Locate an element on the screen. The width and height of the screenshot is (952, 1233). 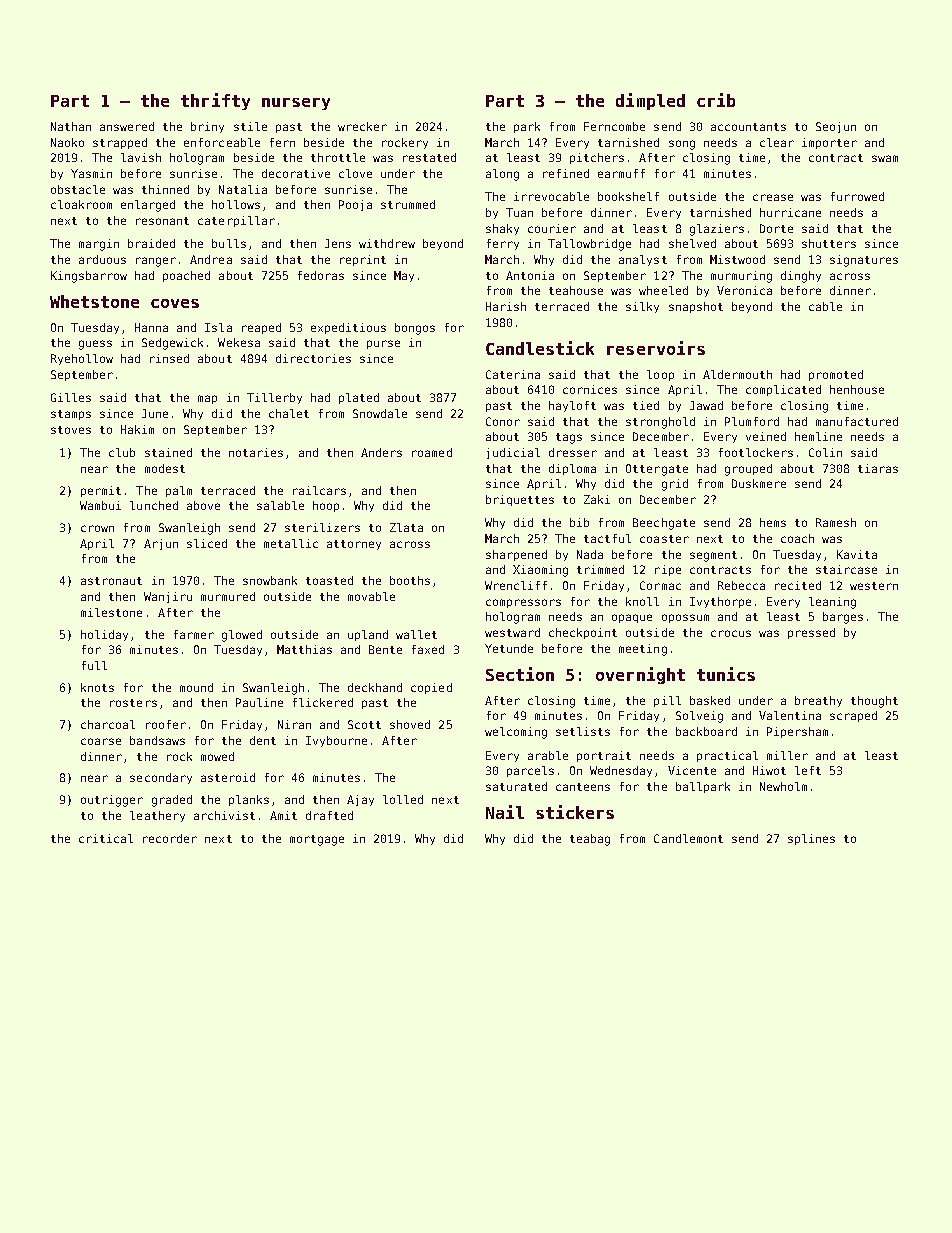
along is located at coordinates (502, 175).
